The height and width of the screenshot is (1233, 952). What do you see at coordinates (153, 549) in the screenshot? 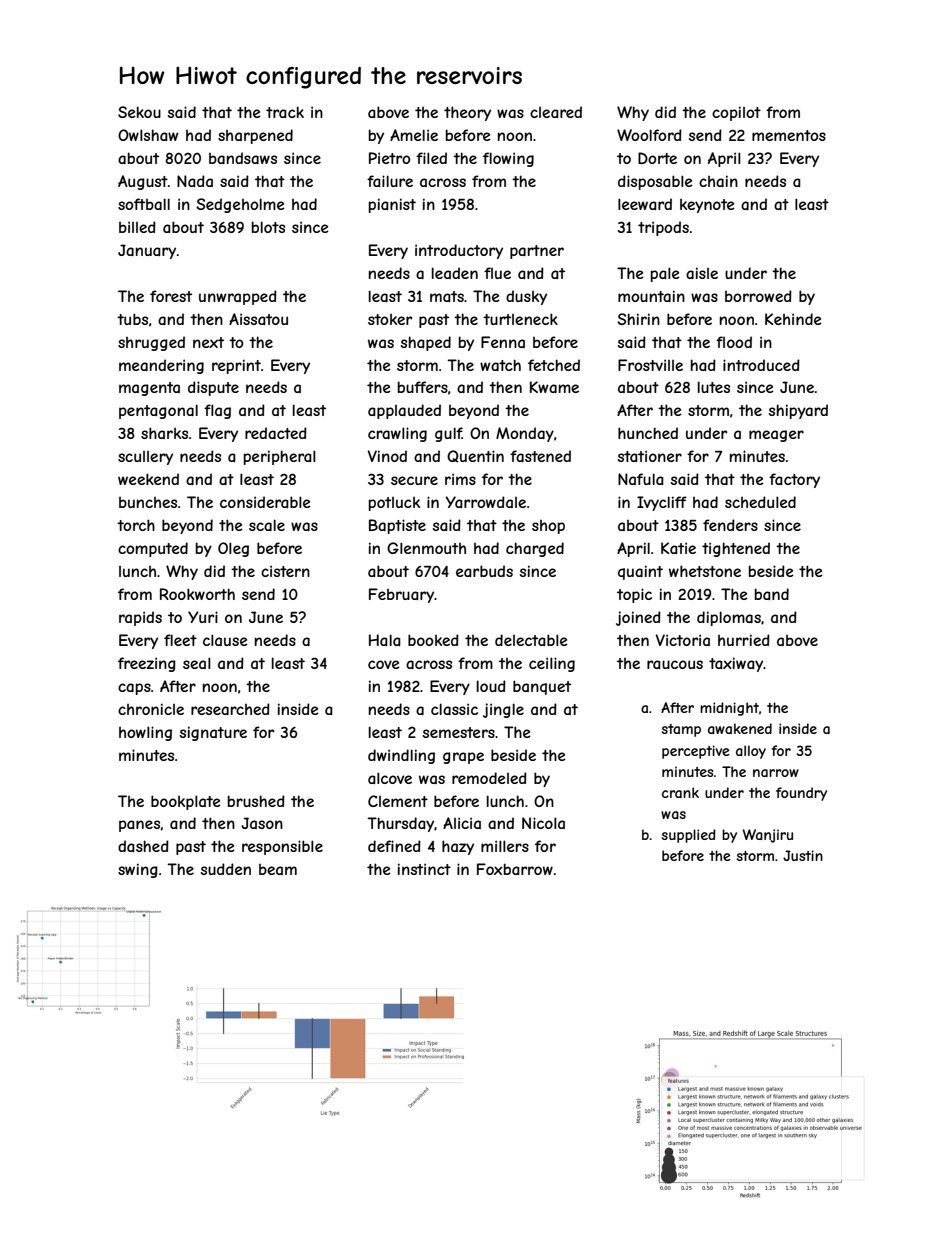
I see `computed` at bounding box center [153, 549].
